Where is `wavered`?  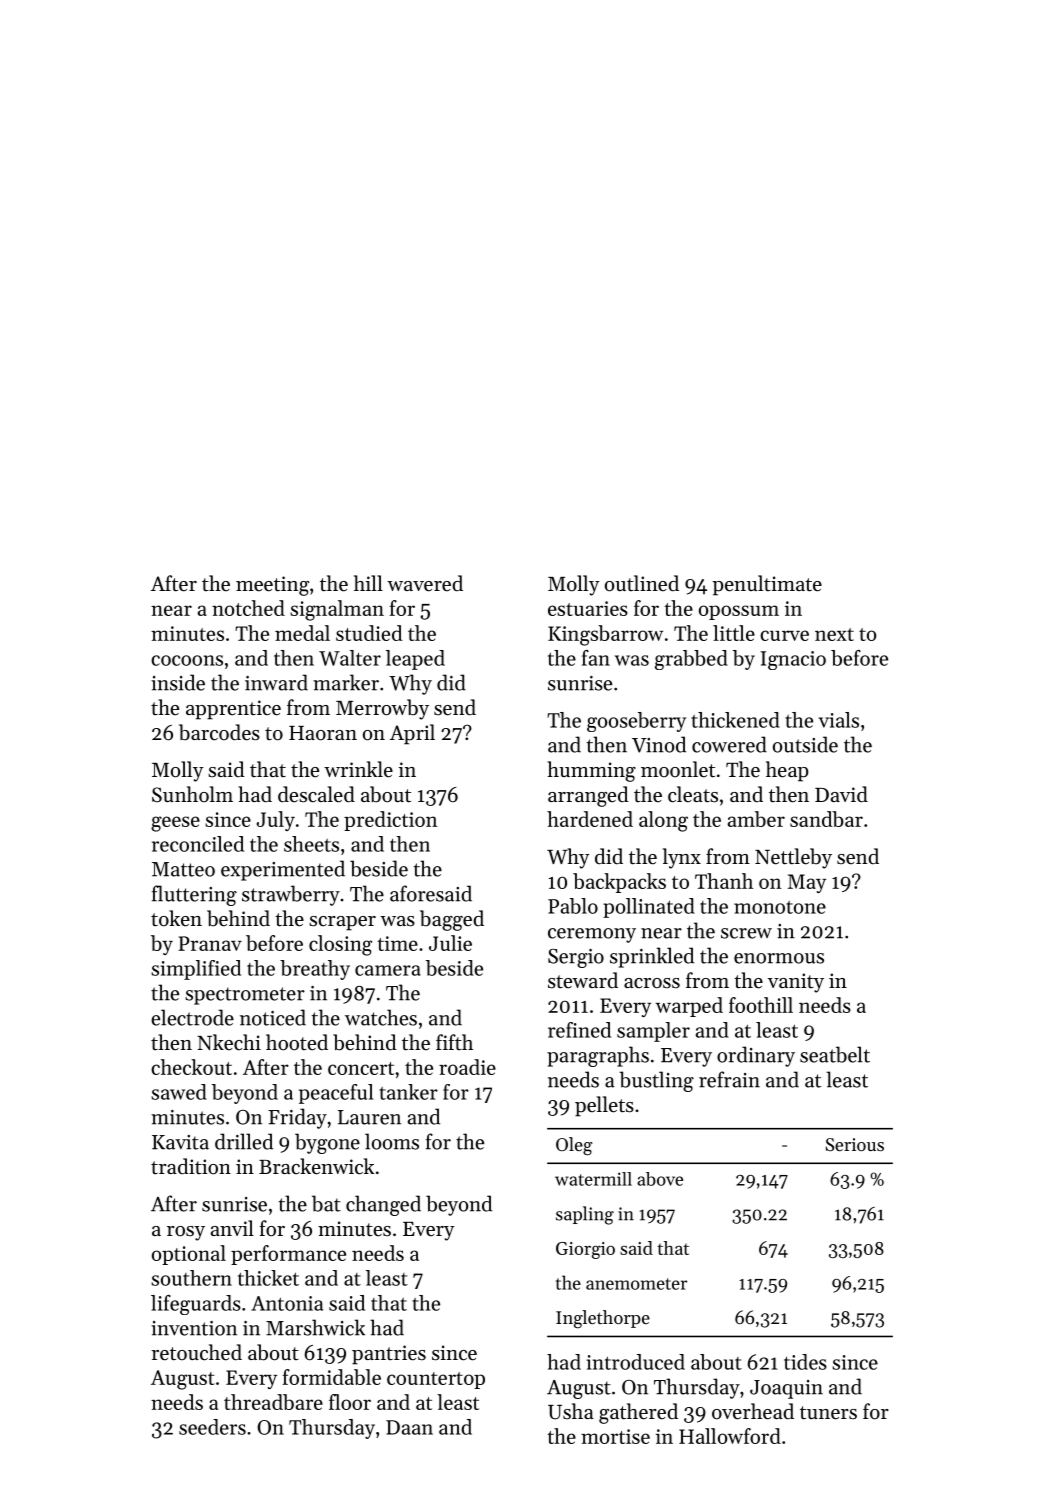
wavered is located at coordinates (425, 583).
